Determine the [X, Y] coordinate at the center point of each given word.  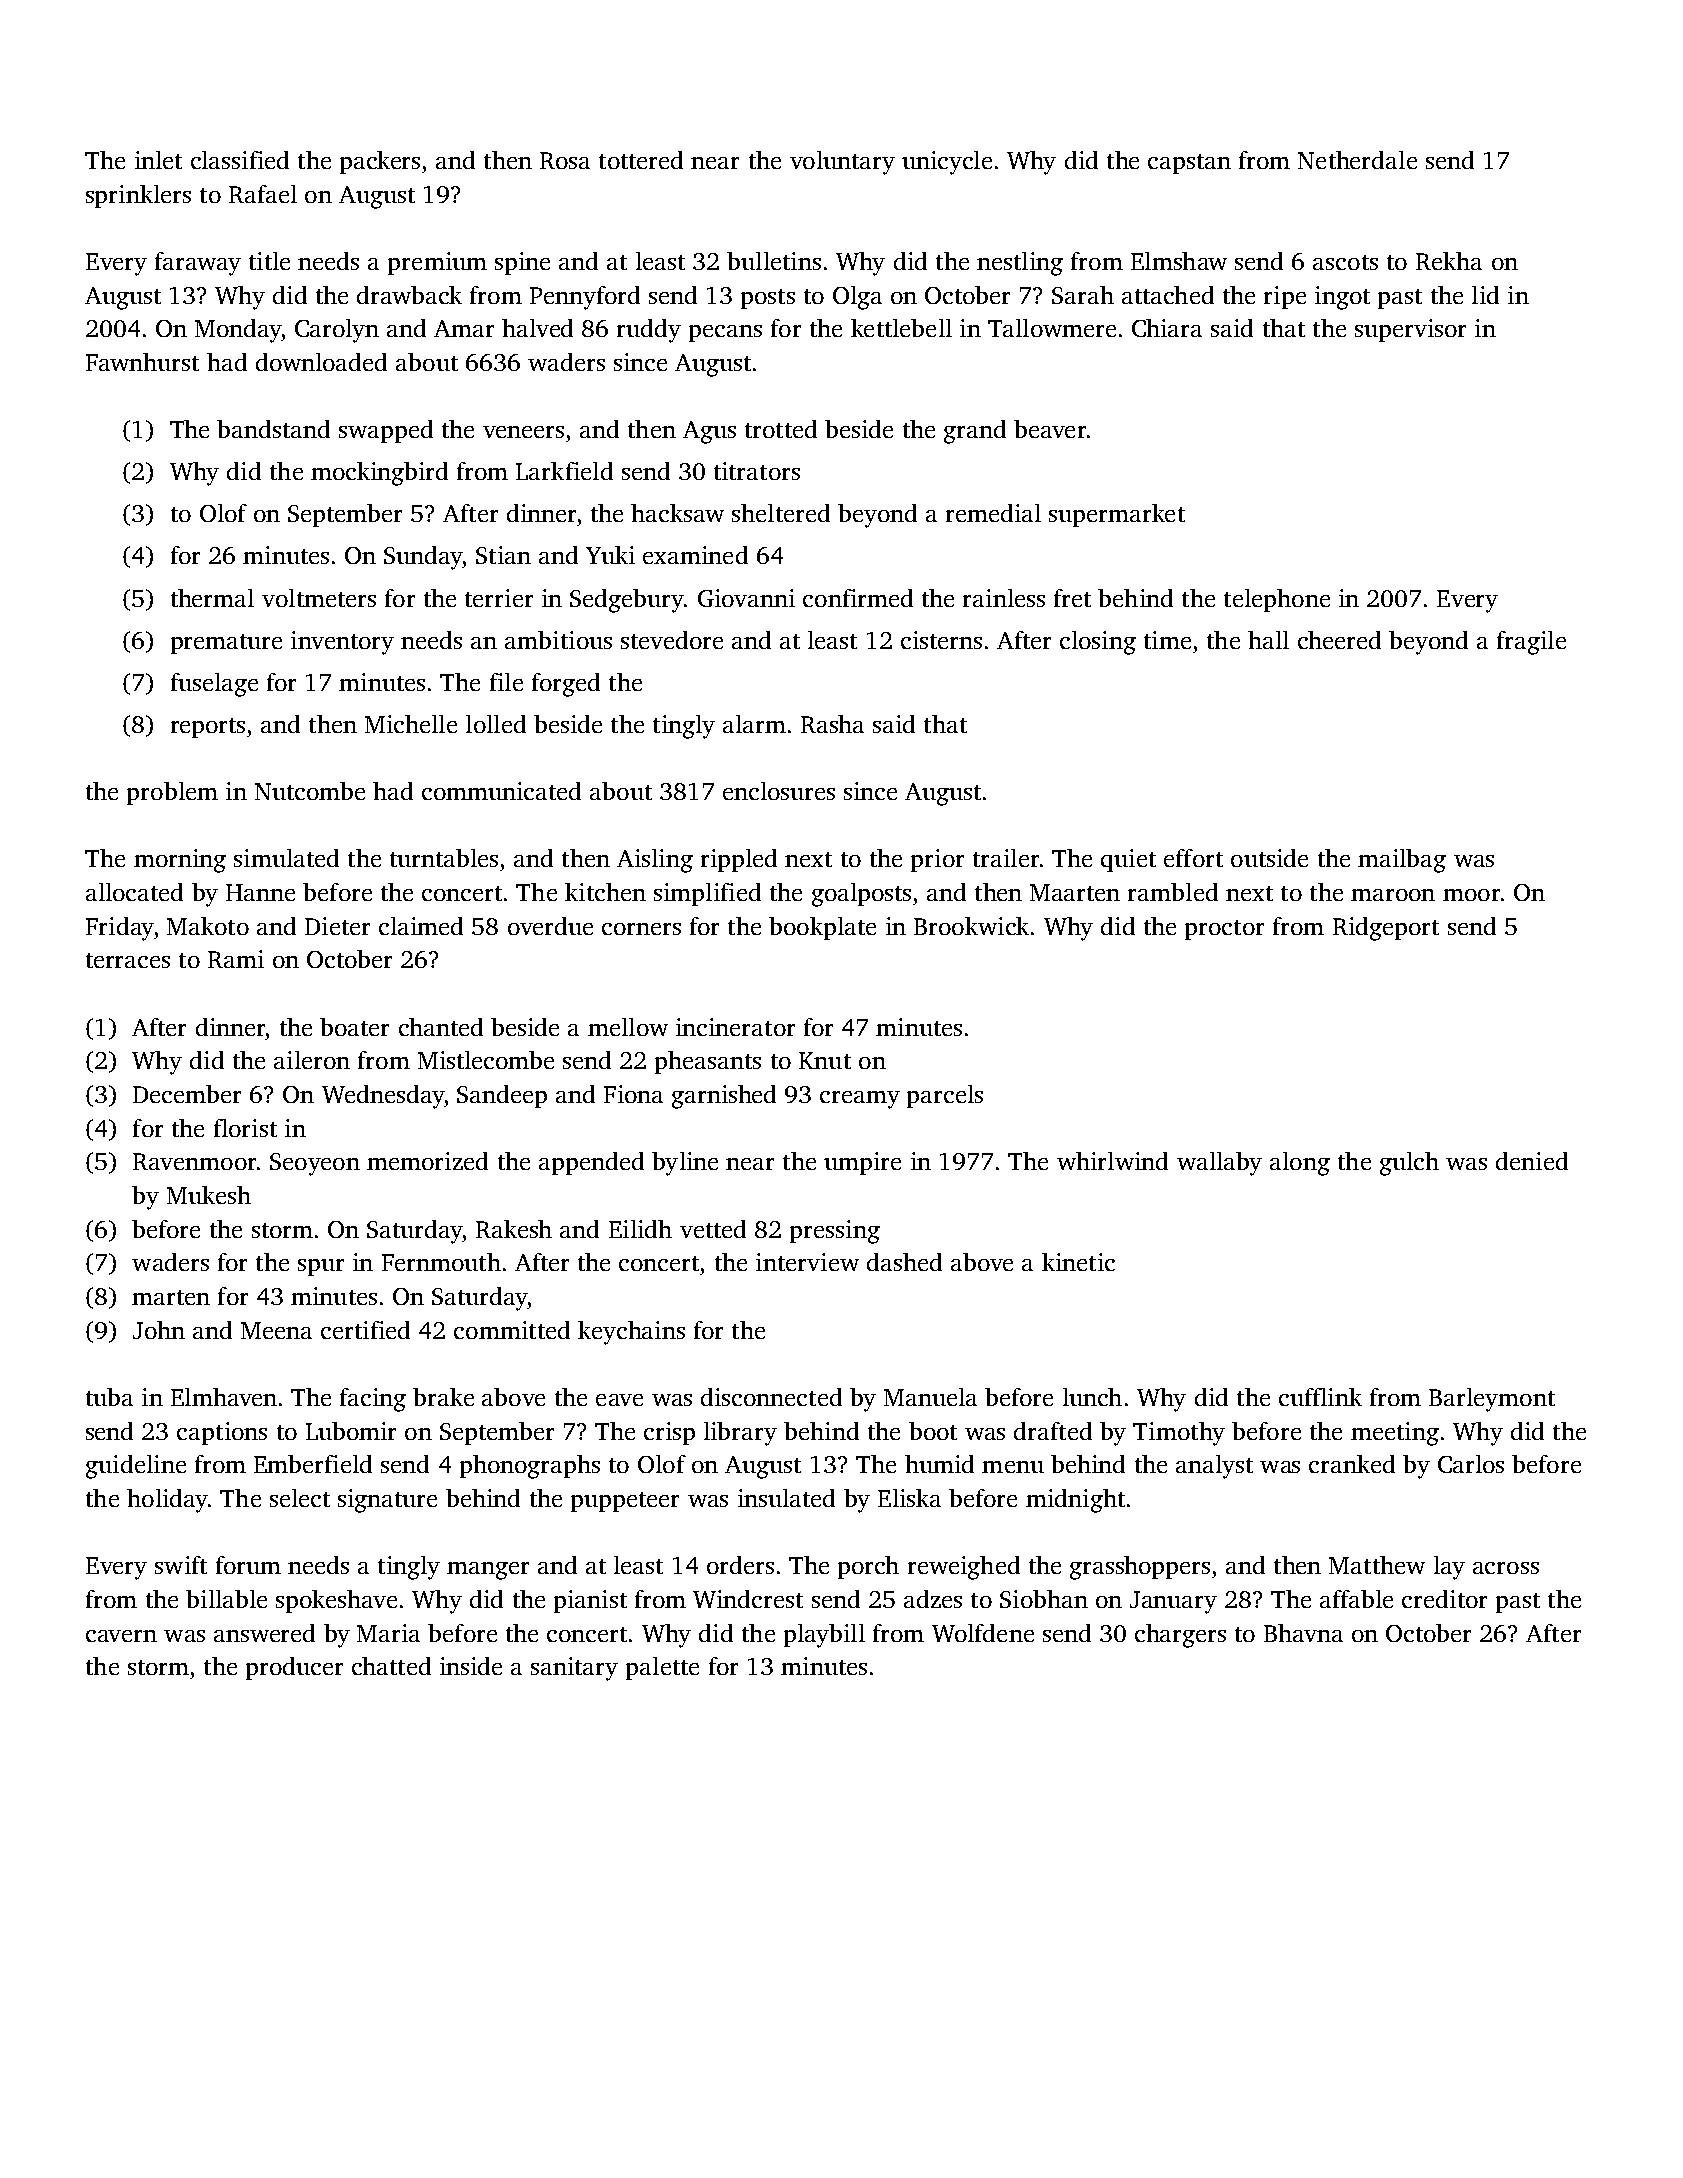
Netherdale [1357, 160]
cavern [121, 1636]
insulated [786, 1498]
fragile [1531, 643]
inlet [158, 160]
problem [172, 793]
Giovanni [746, 598]
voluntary [842, 163]
